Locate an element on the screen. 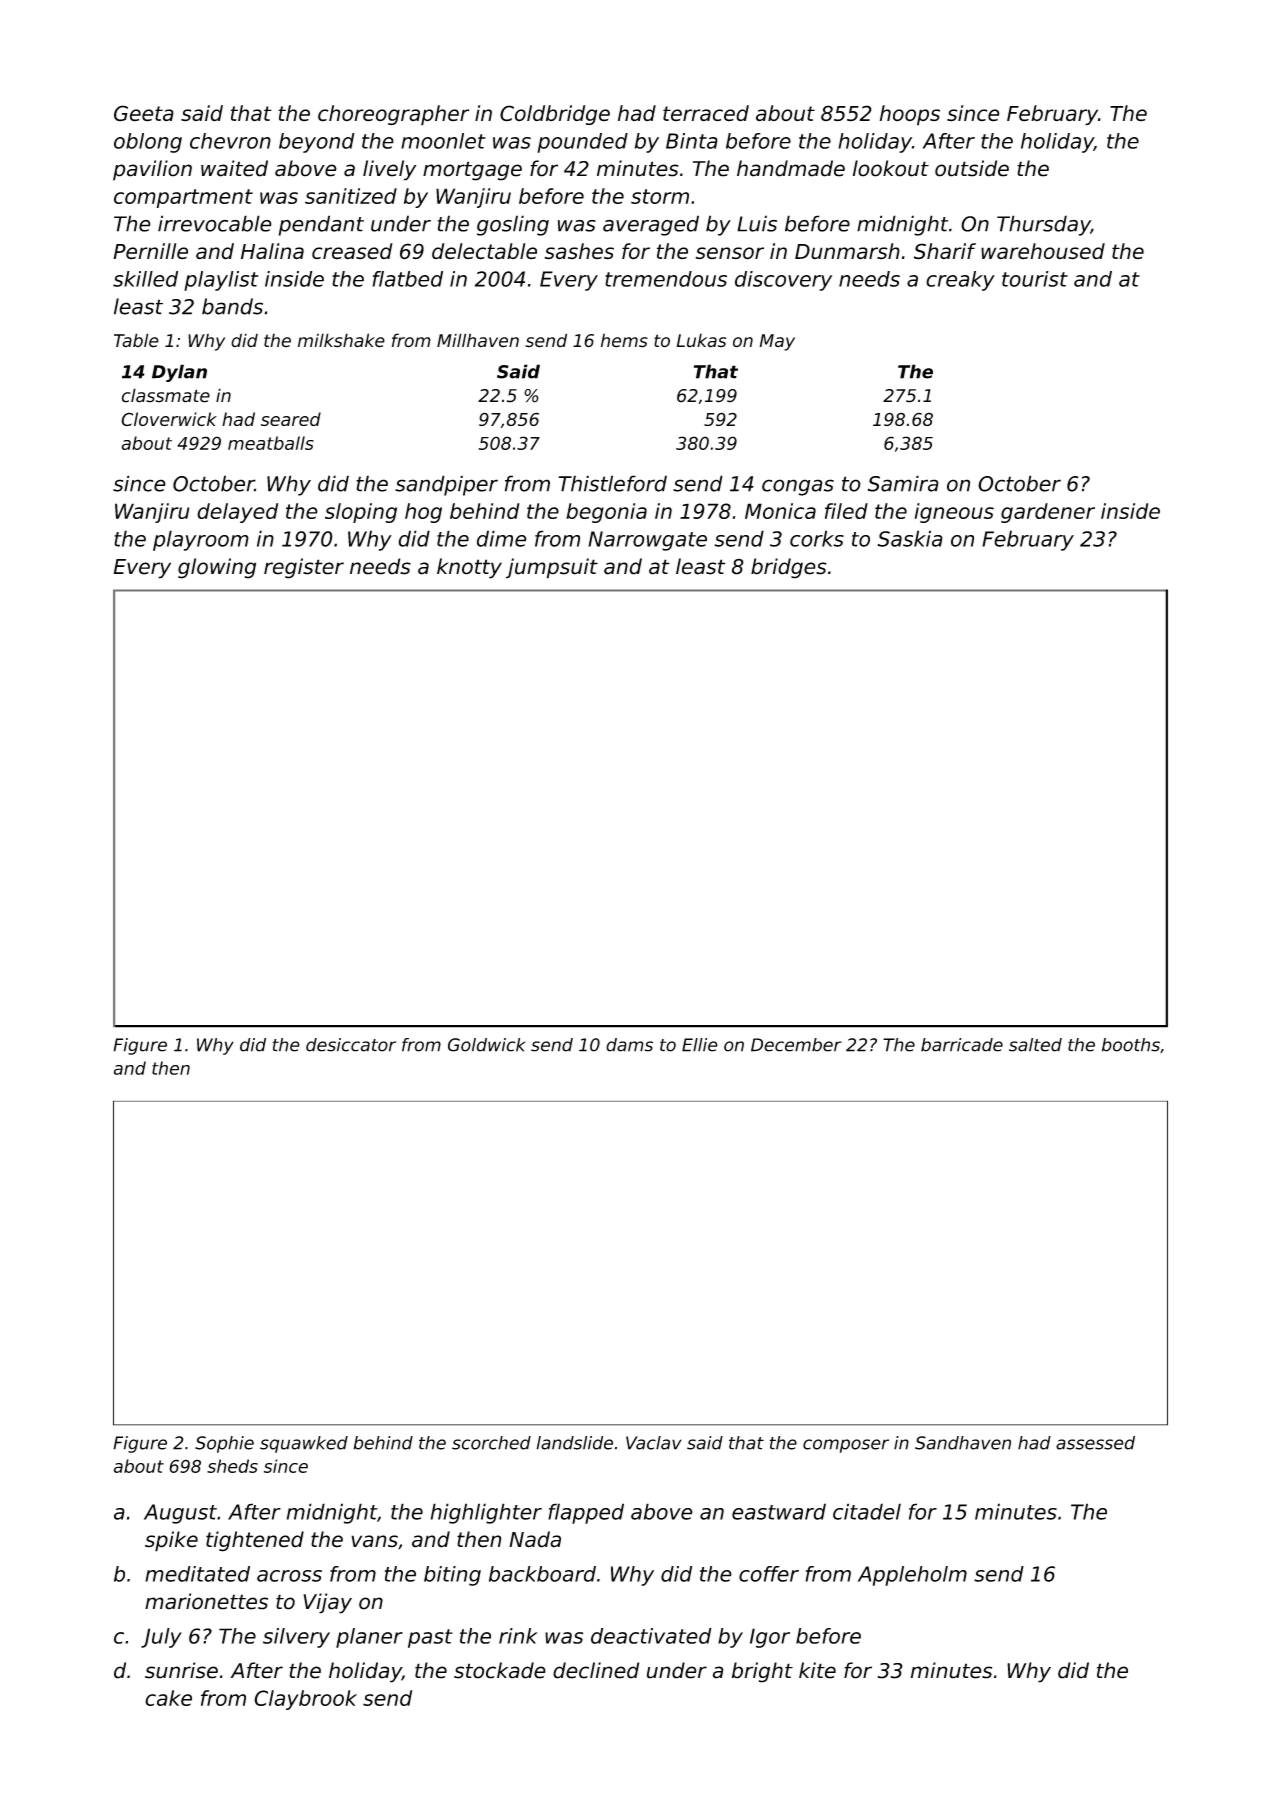  cake is located at coordinates (168, 1698).
